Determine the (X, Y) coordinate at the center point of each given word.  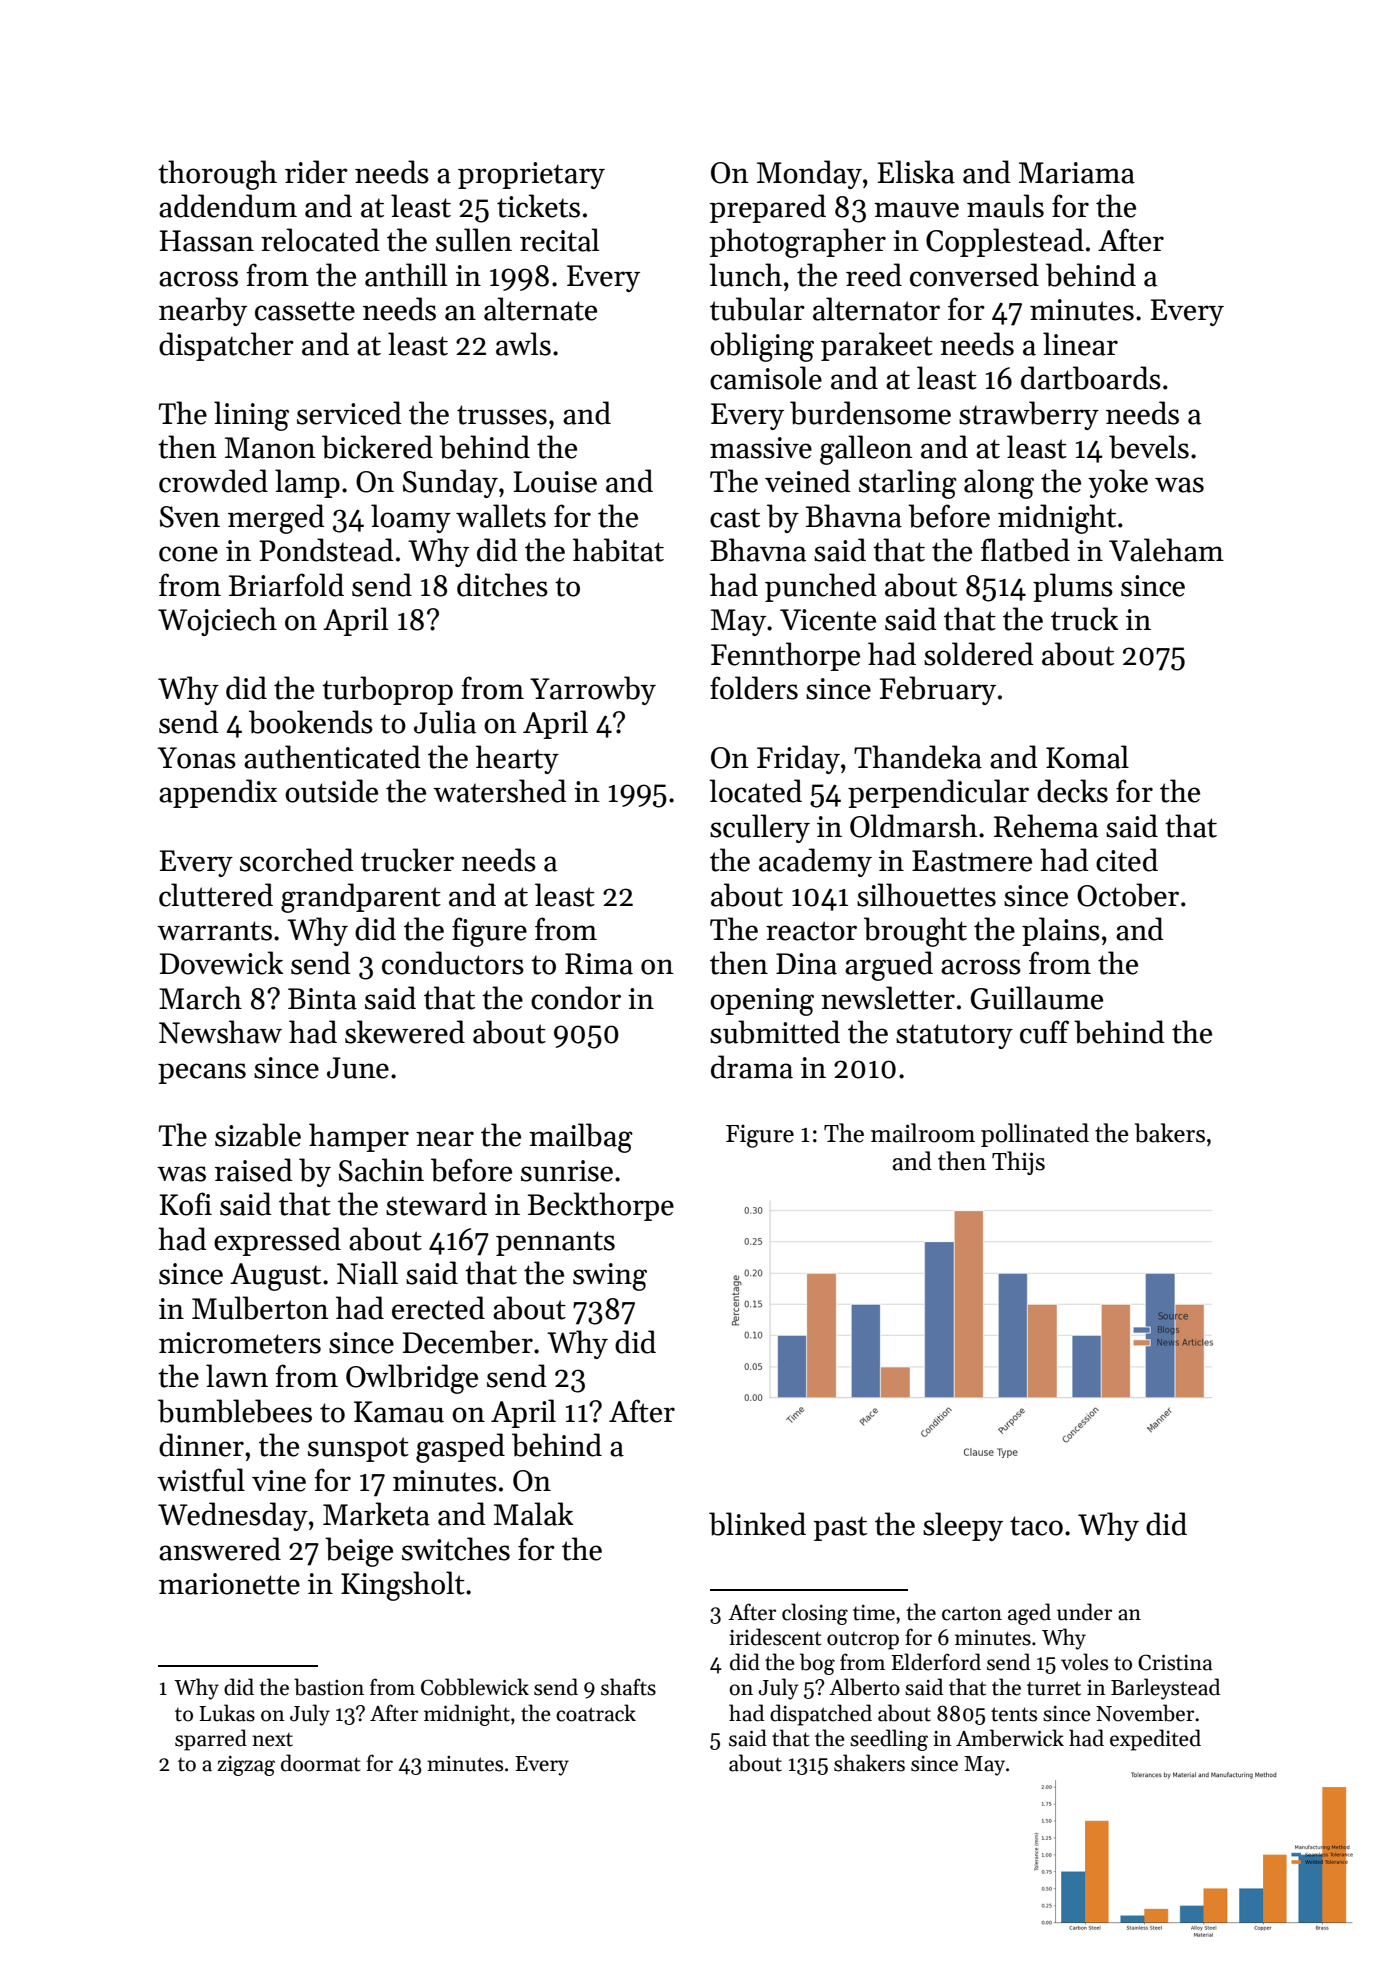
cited (1127, 860)
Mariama (1077, 173)
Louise (555, 482)
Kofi (185, 1204)
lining (251, 416)
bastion (329, 1687)
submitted (775, 1032)
